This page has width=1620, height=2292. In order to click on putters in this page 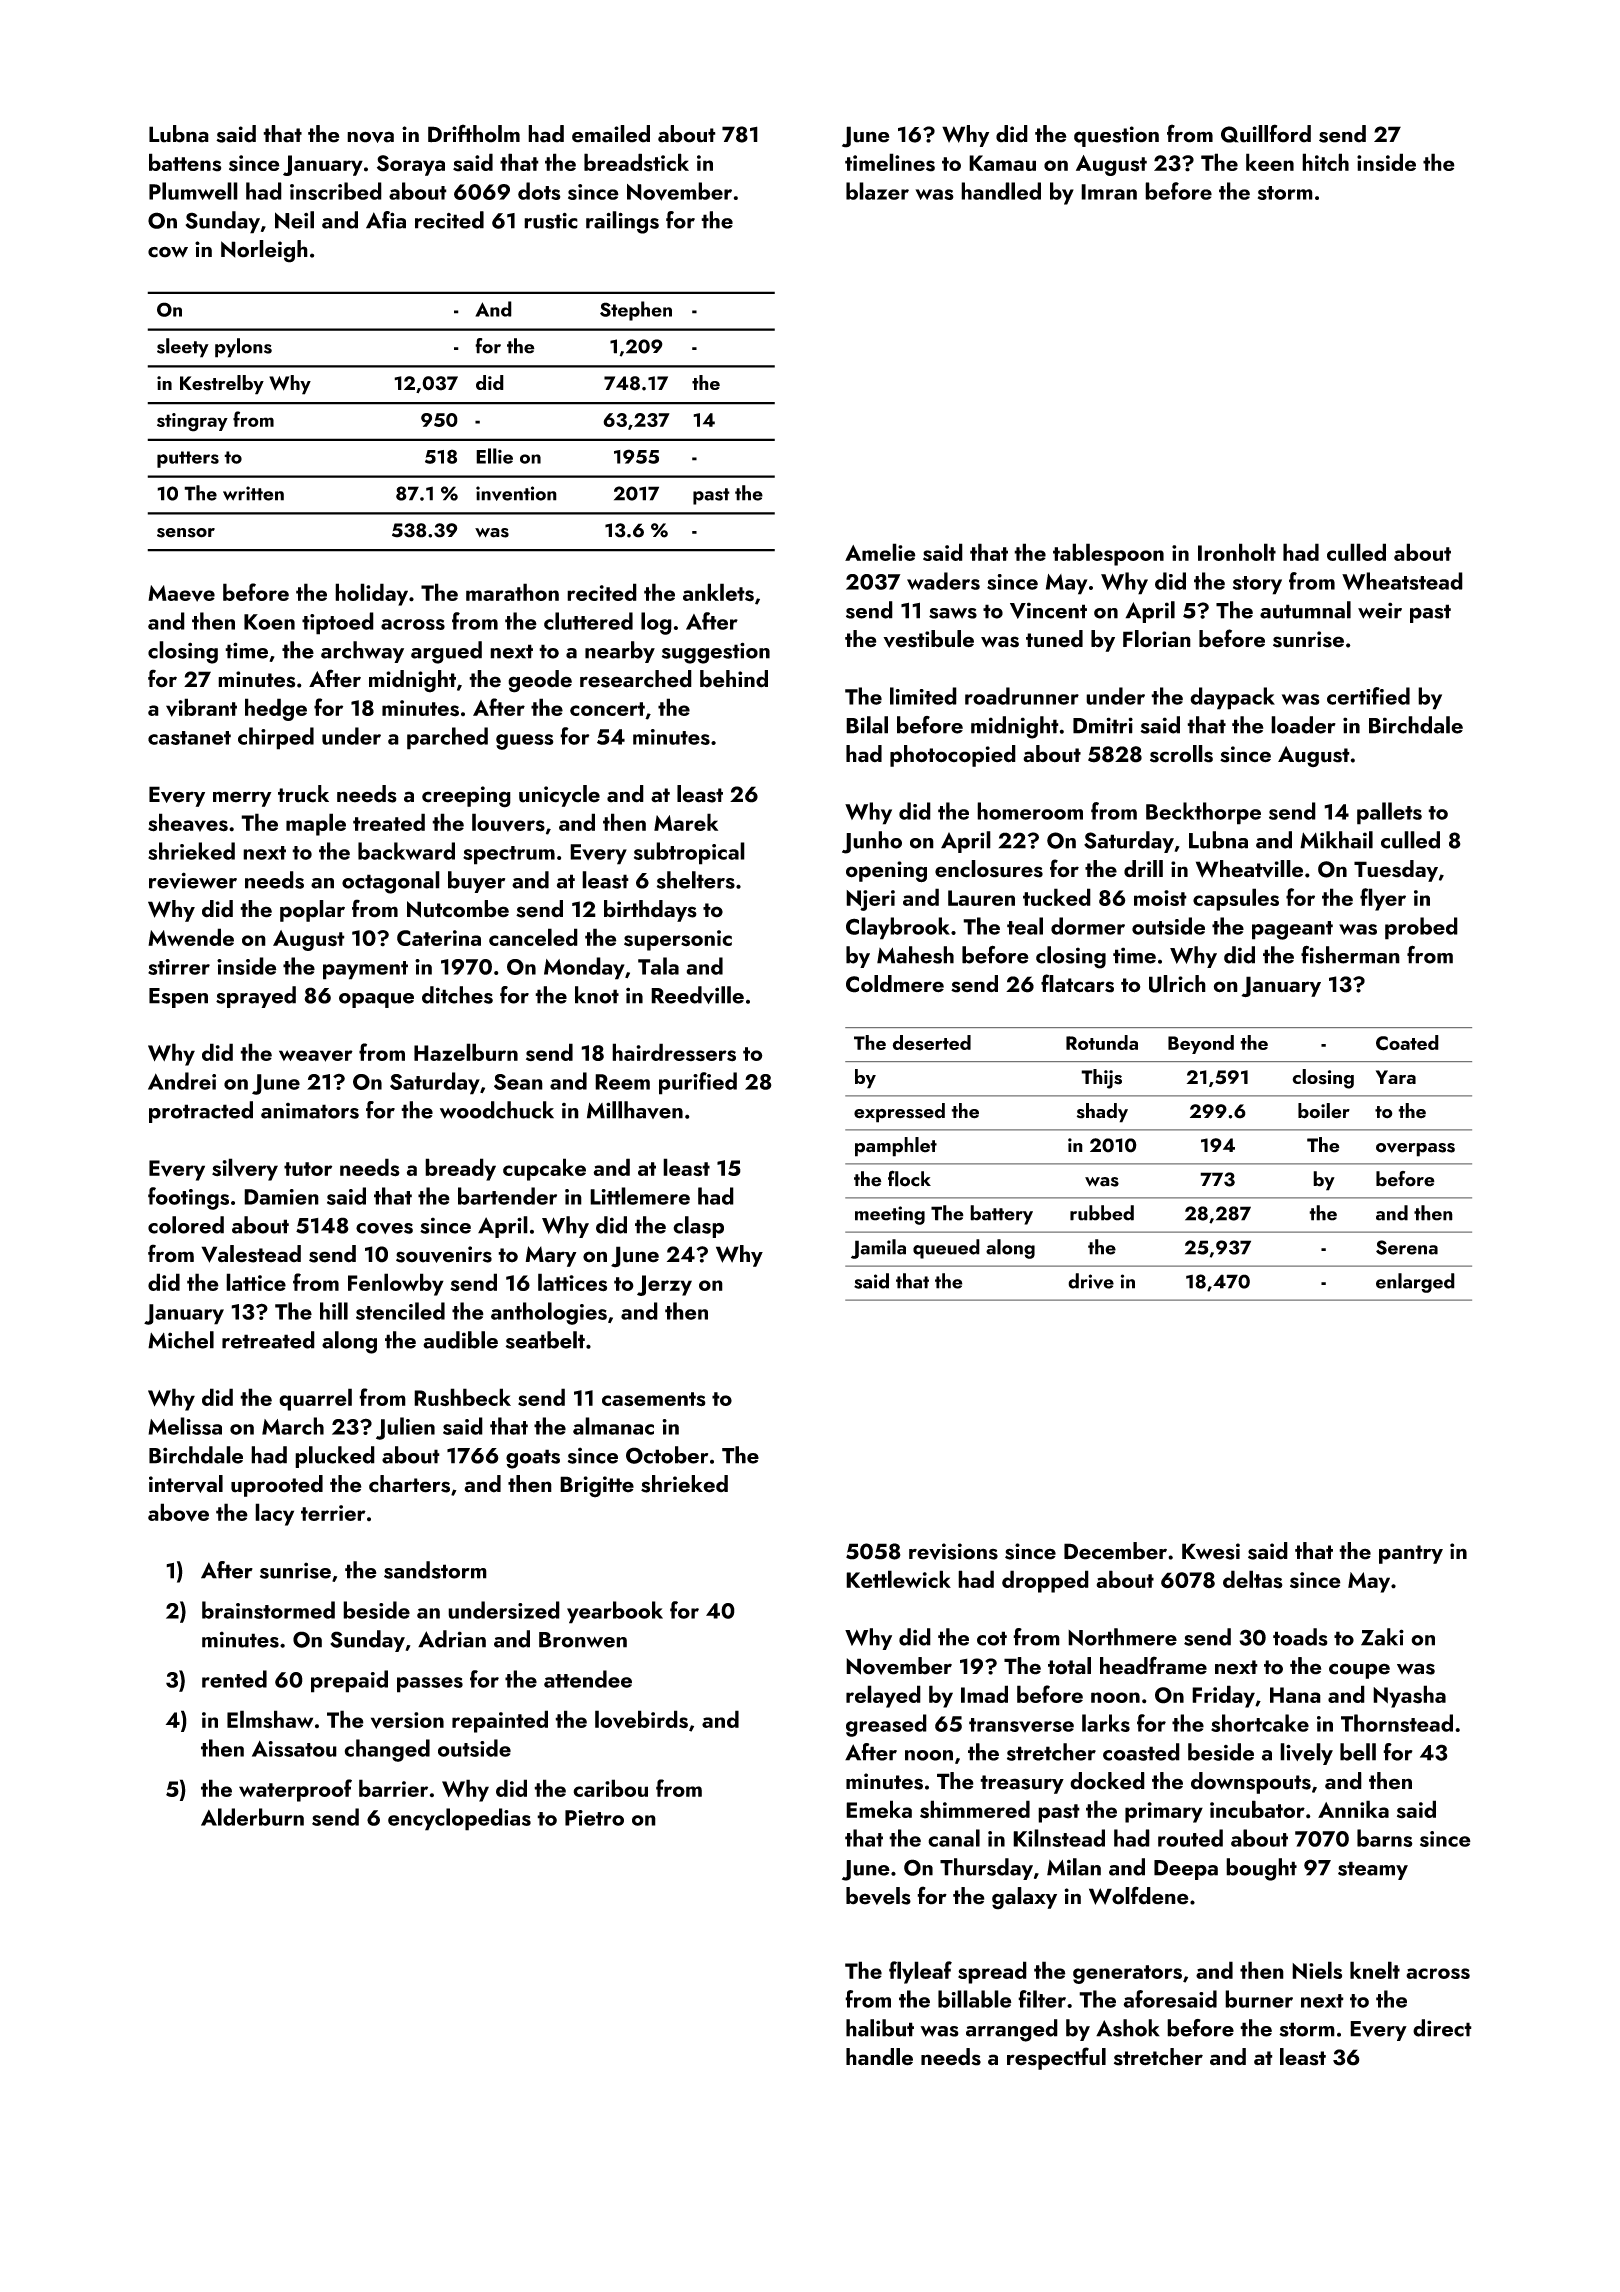, I will do `click(188, 459)`.
